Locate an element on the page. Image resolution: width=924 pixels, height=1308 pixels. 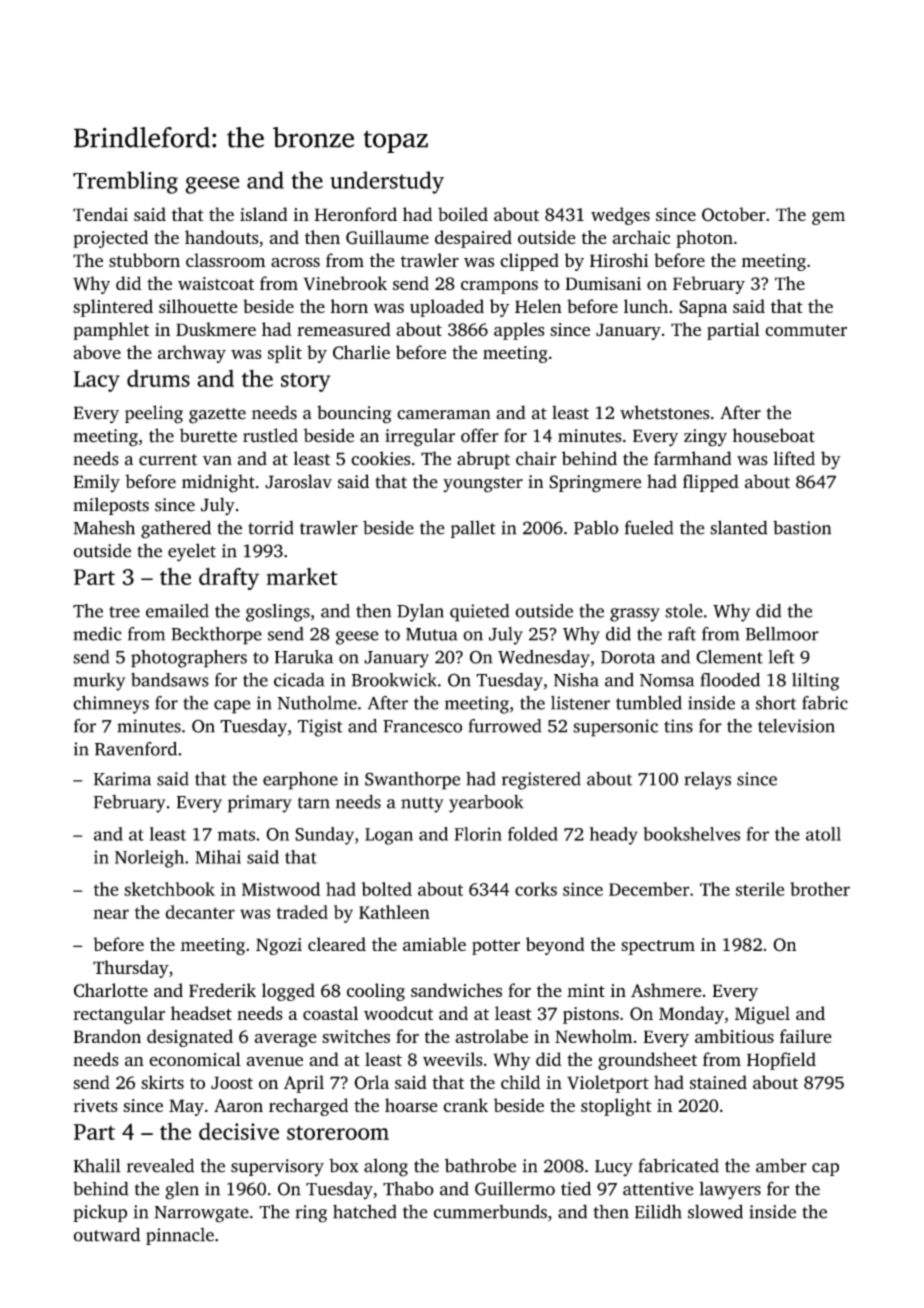
brother is located at coordinates (820, 889).
